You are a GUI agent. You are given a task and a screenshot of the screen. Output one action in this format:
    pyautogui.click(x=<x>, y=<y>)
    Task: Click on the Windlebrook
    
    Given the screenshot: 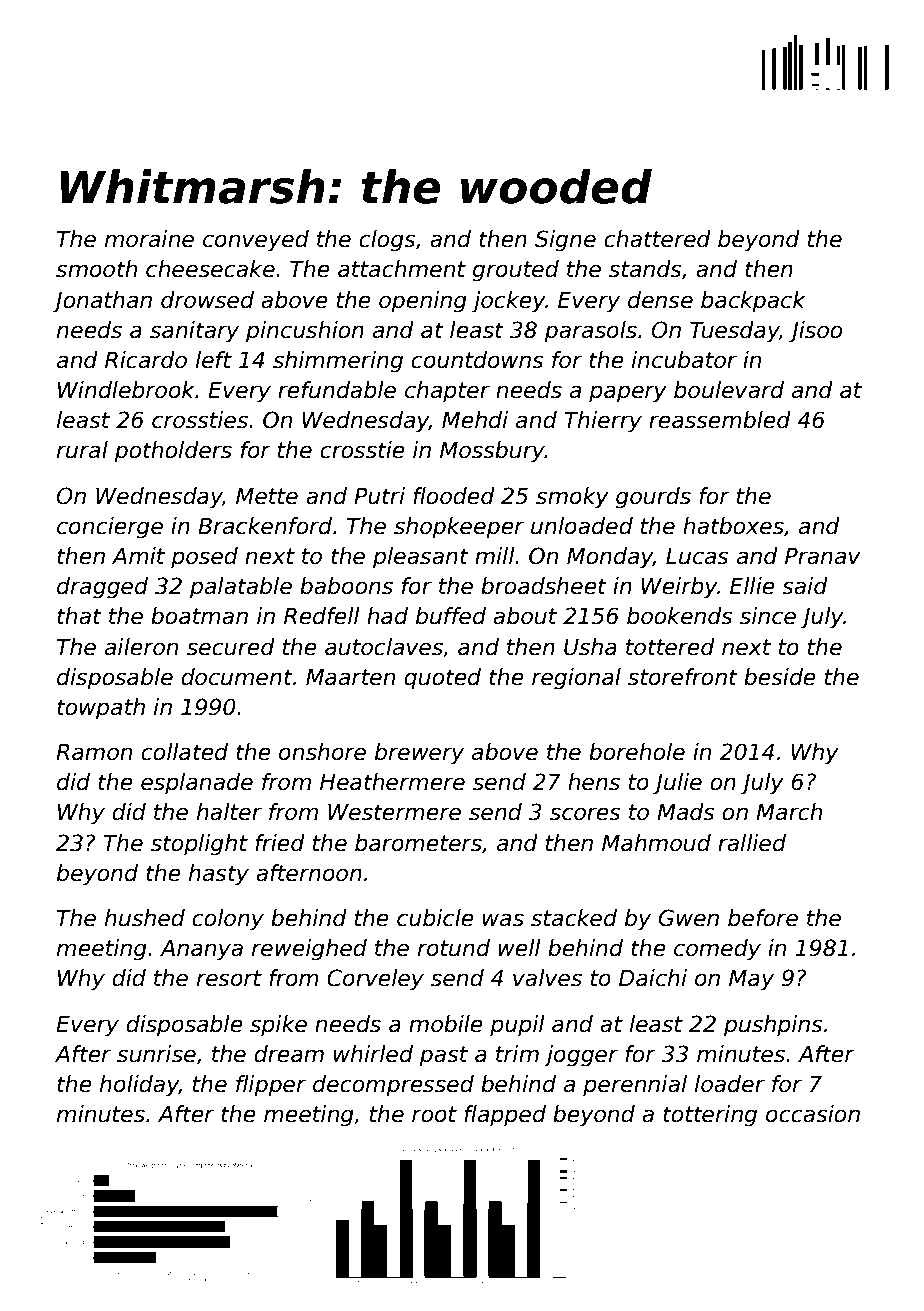 What is the action you would take?
    pyautogui.click(x=126, y=390)
